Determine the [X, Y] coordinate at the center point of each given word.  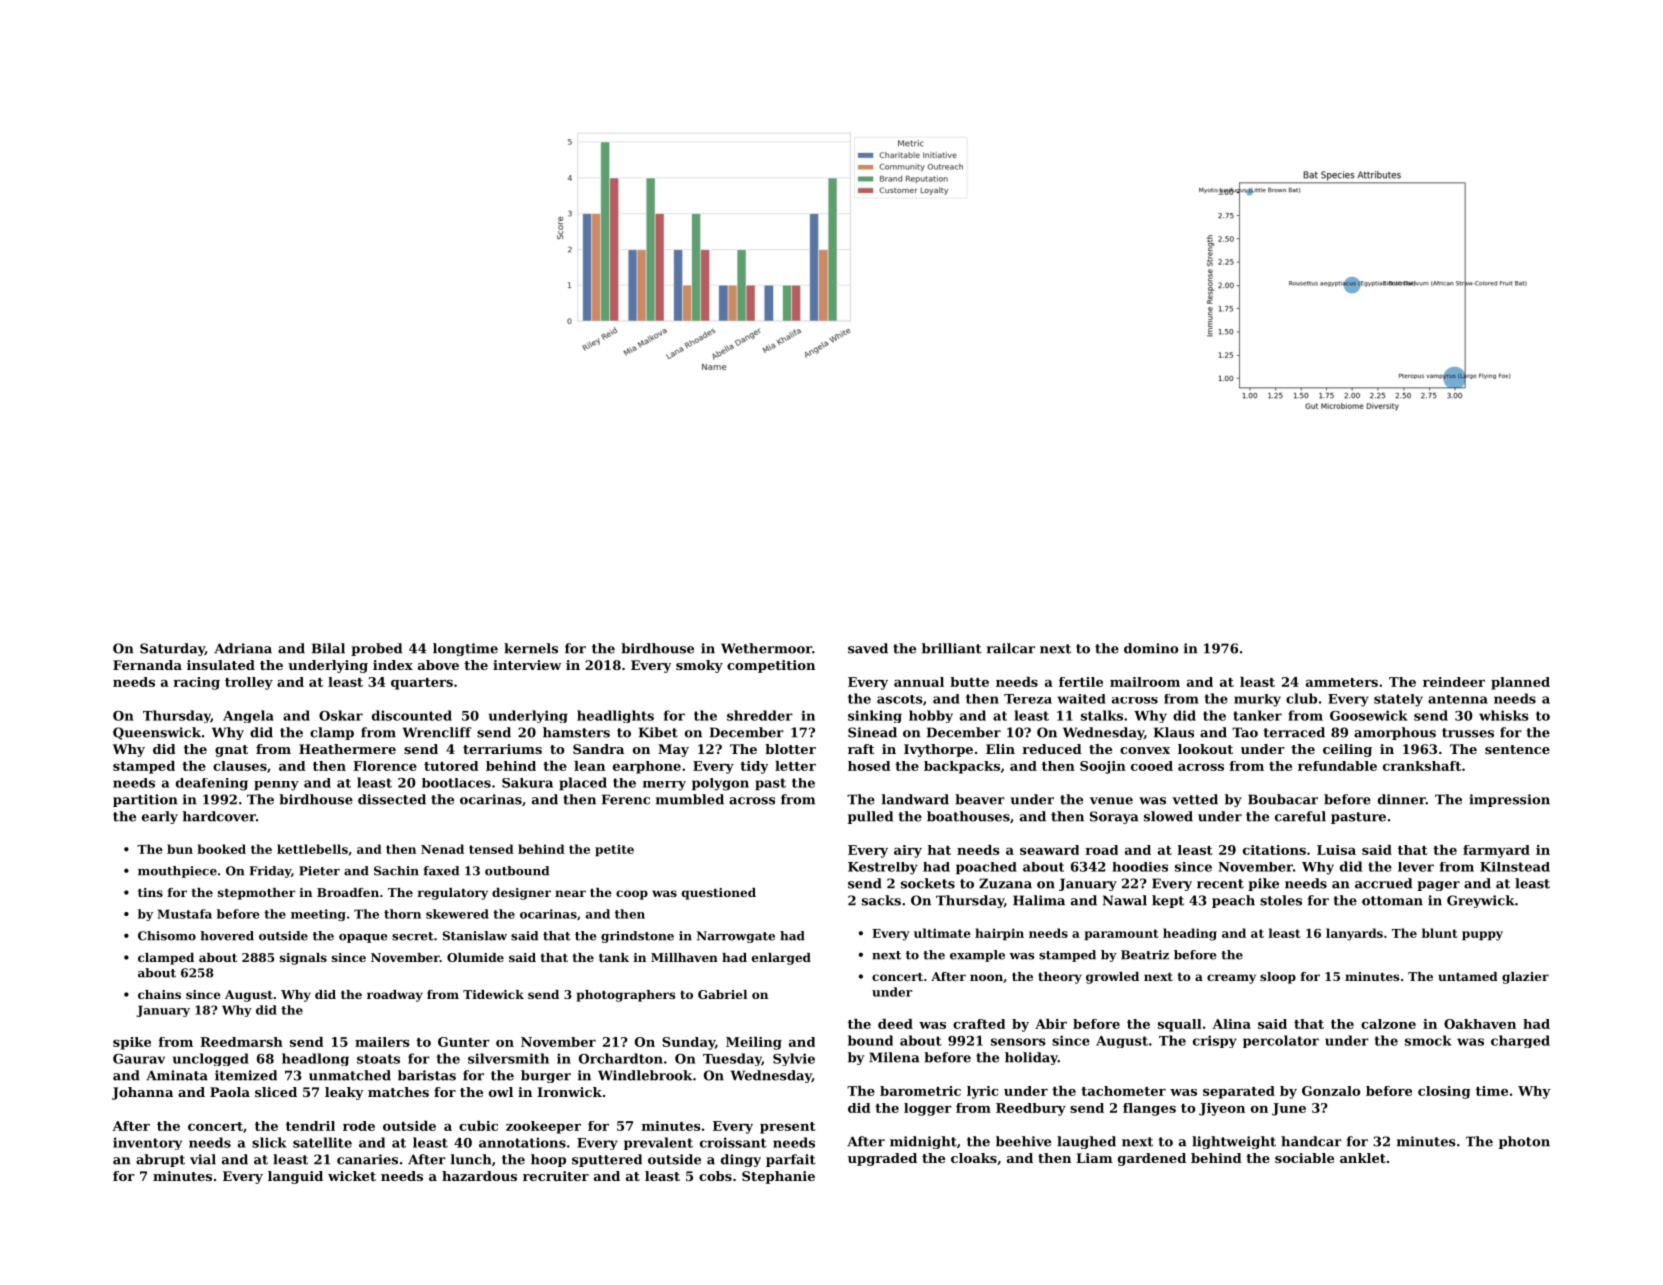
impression [1509, 800]
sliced [276, 1092]
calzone [1388, 1024]
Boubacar [1283, 799]
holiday [1031, 1058]
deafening [212, 784]
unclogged [211, 1059]
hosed [869, 766]
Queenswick [157, 733]
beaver [980, 799]
